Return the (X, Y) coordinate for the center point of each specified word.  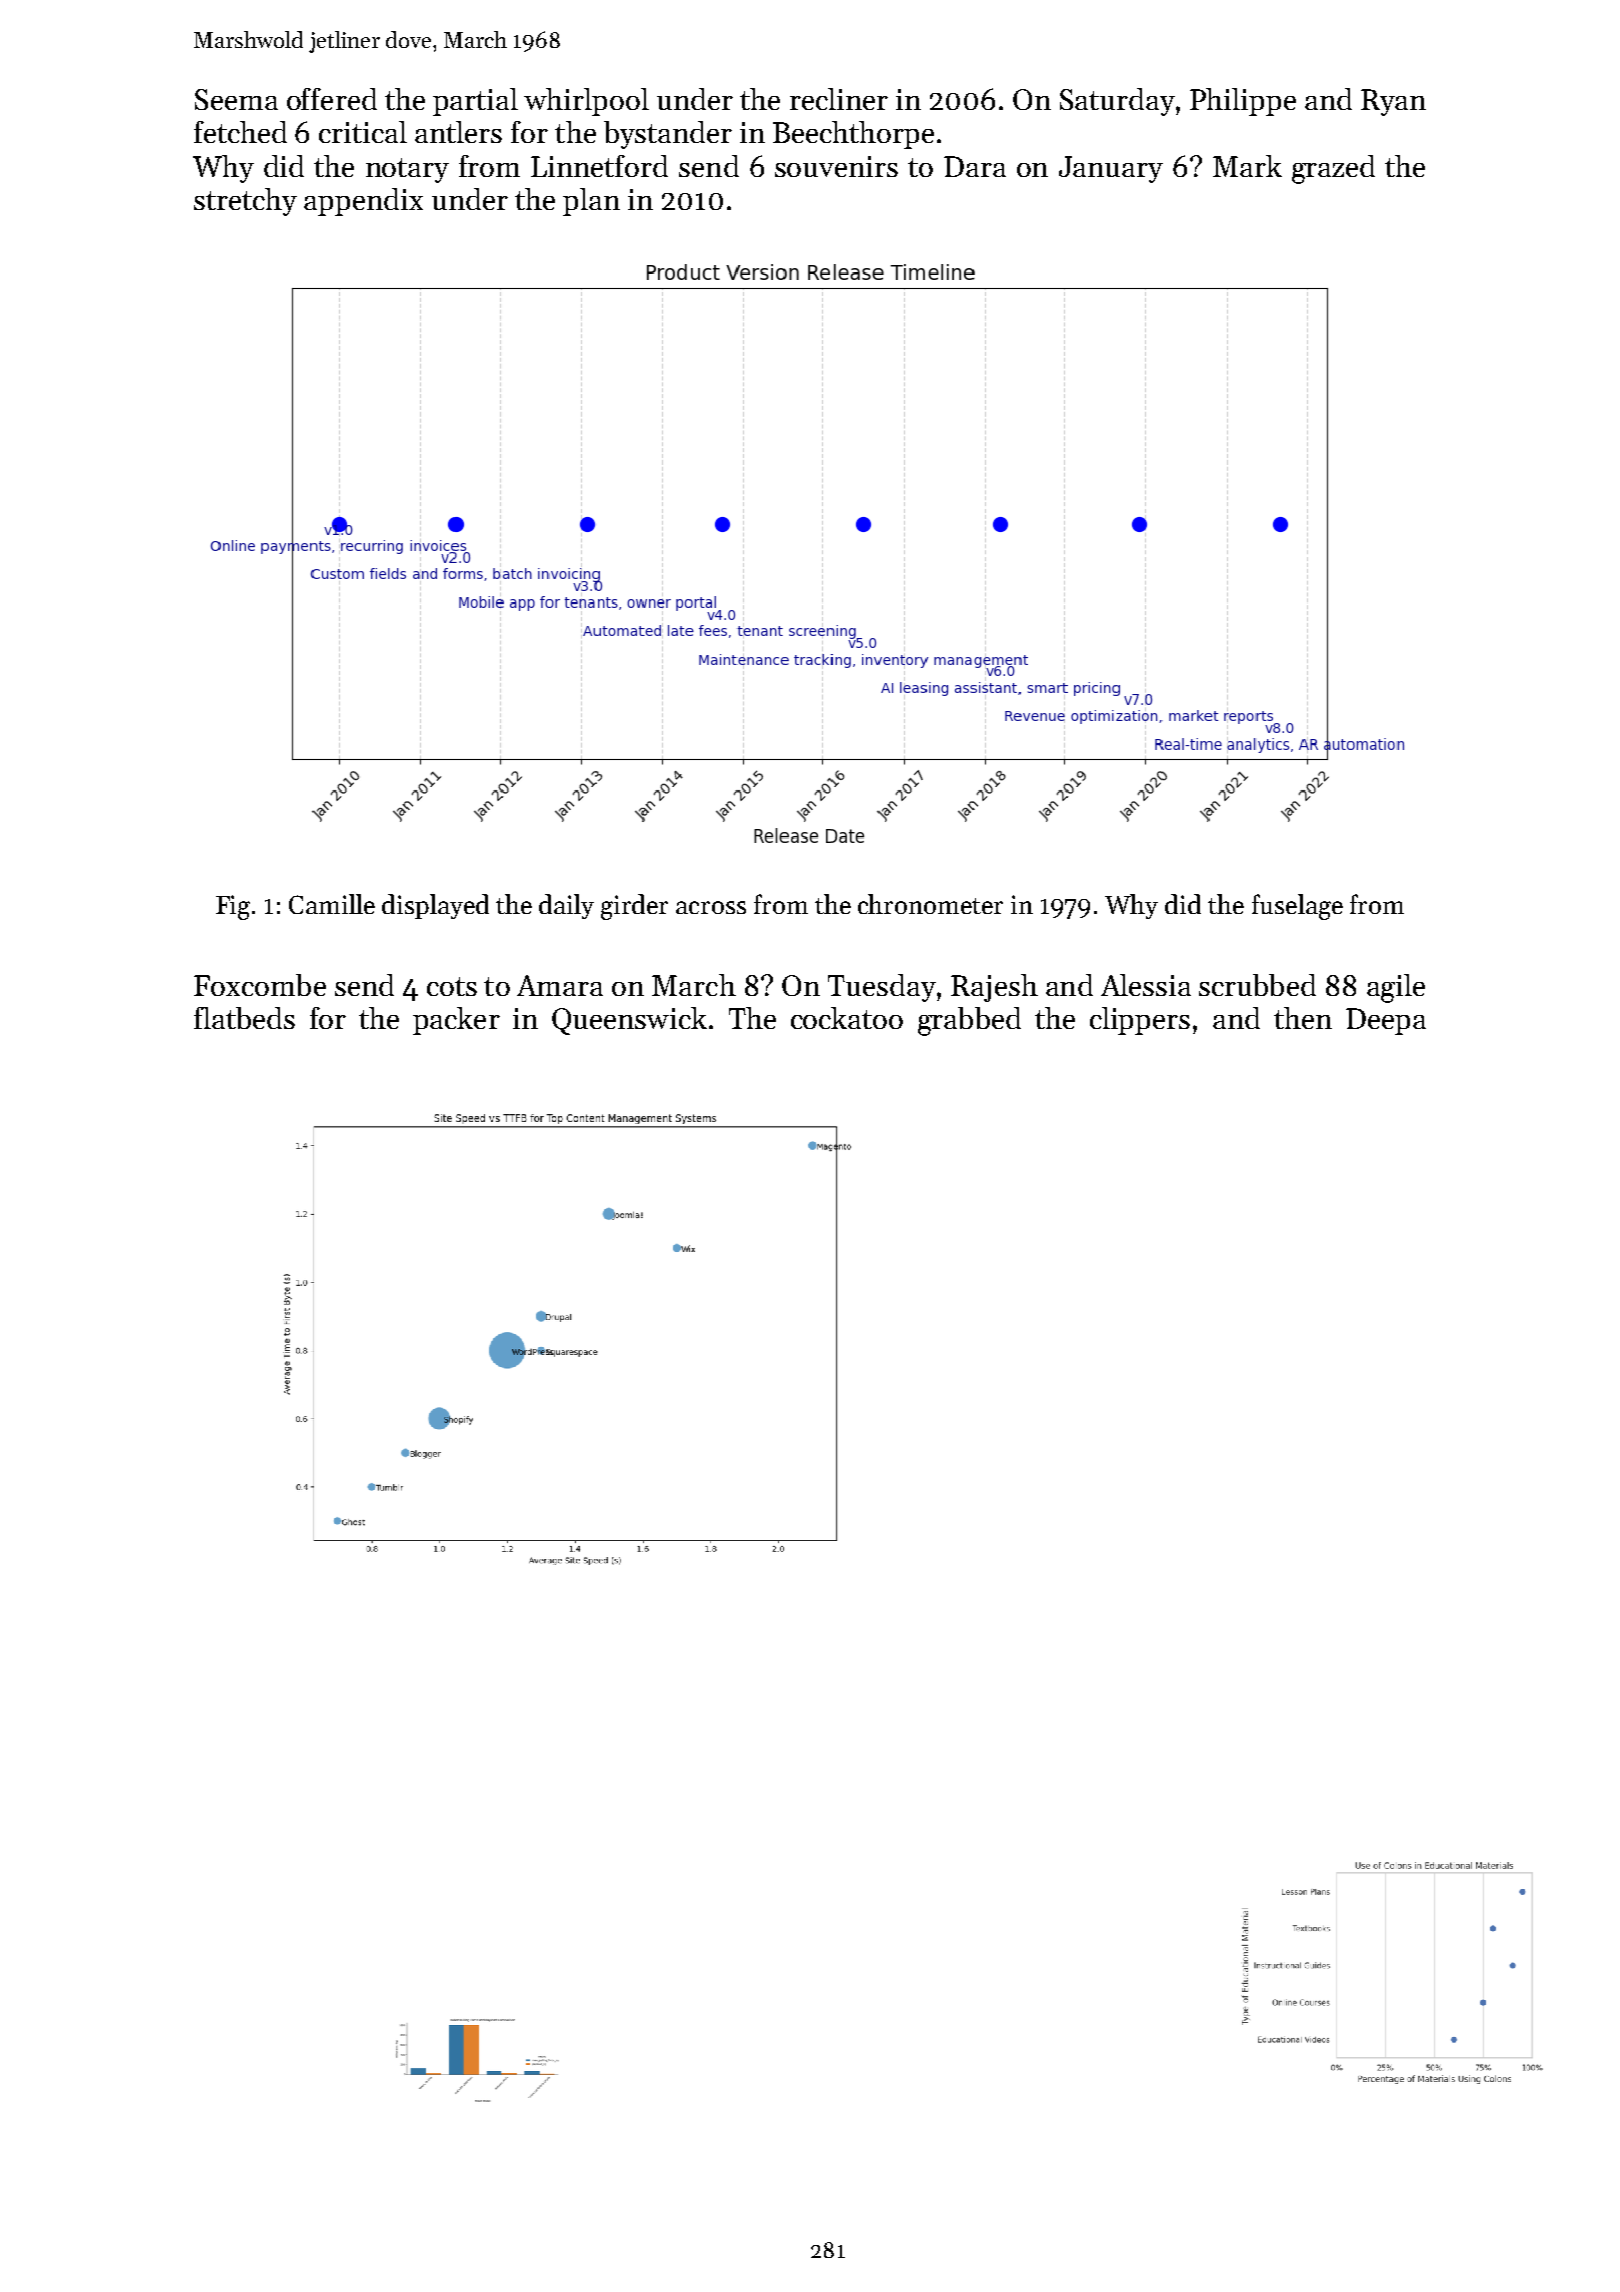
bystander (668, 135)
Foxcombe (260, 985)
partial (475, 102)
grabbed (969, 1021)
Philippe (1243, 102)
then (1303, 1018)
